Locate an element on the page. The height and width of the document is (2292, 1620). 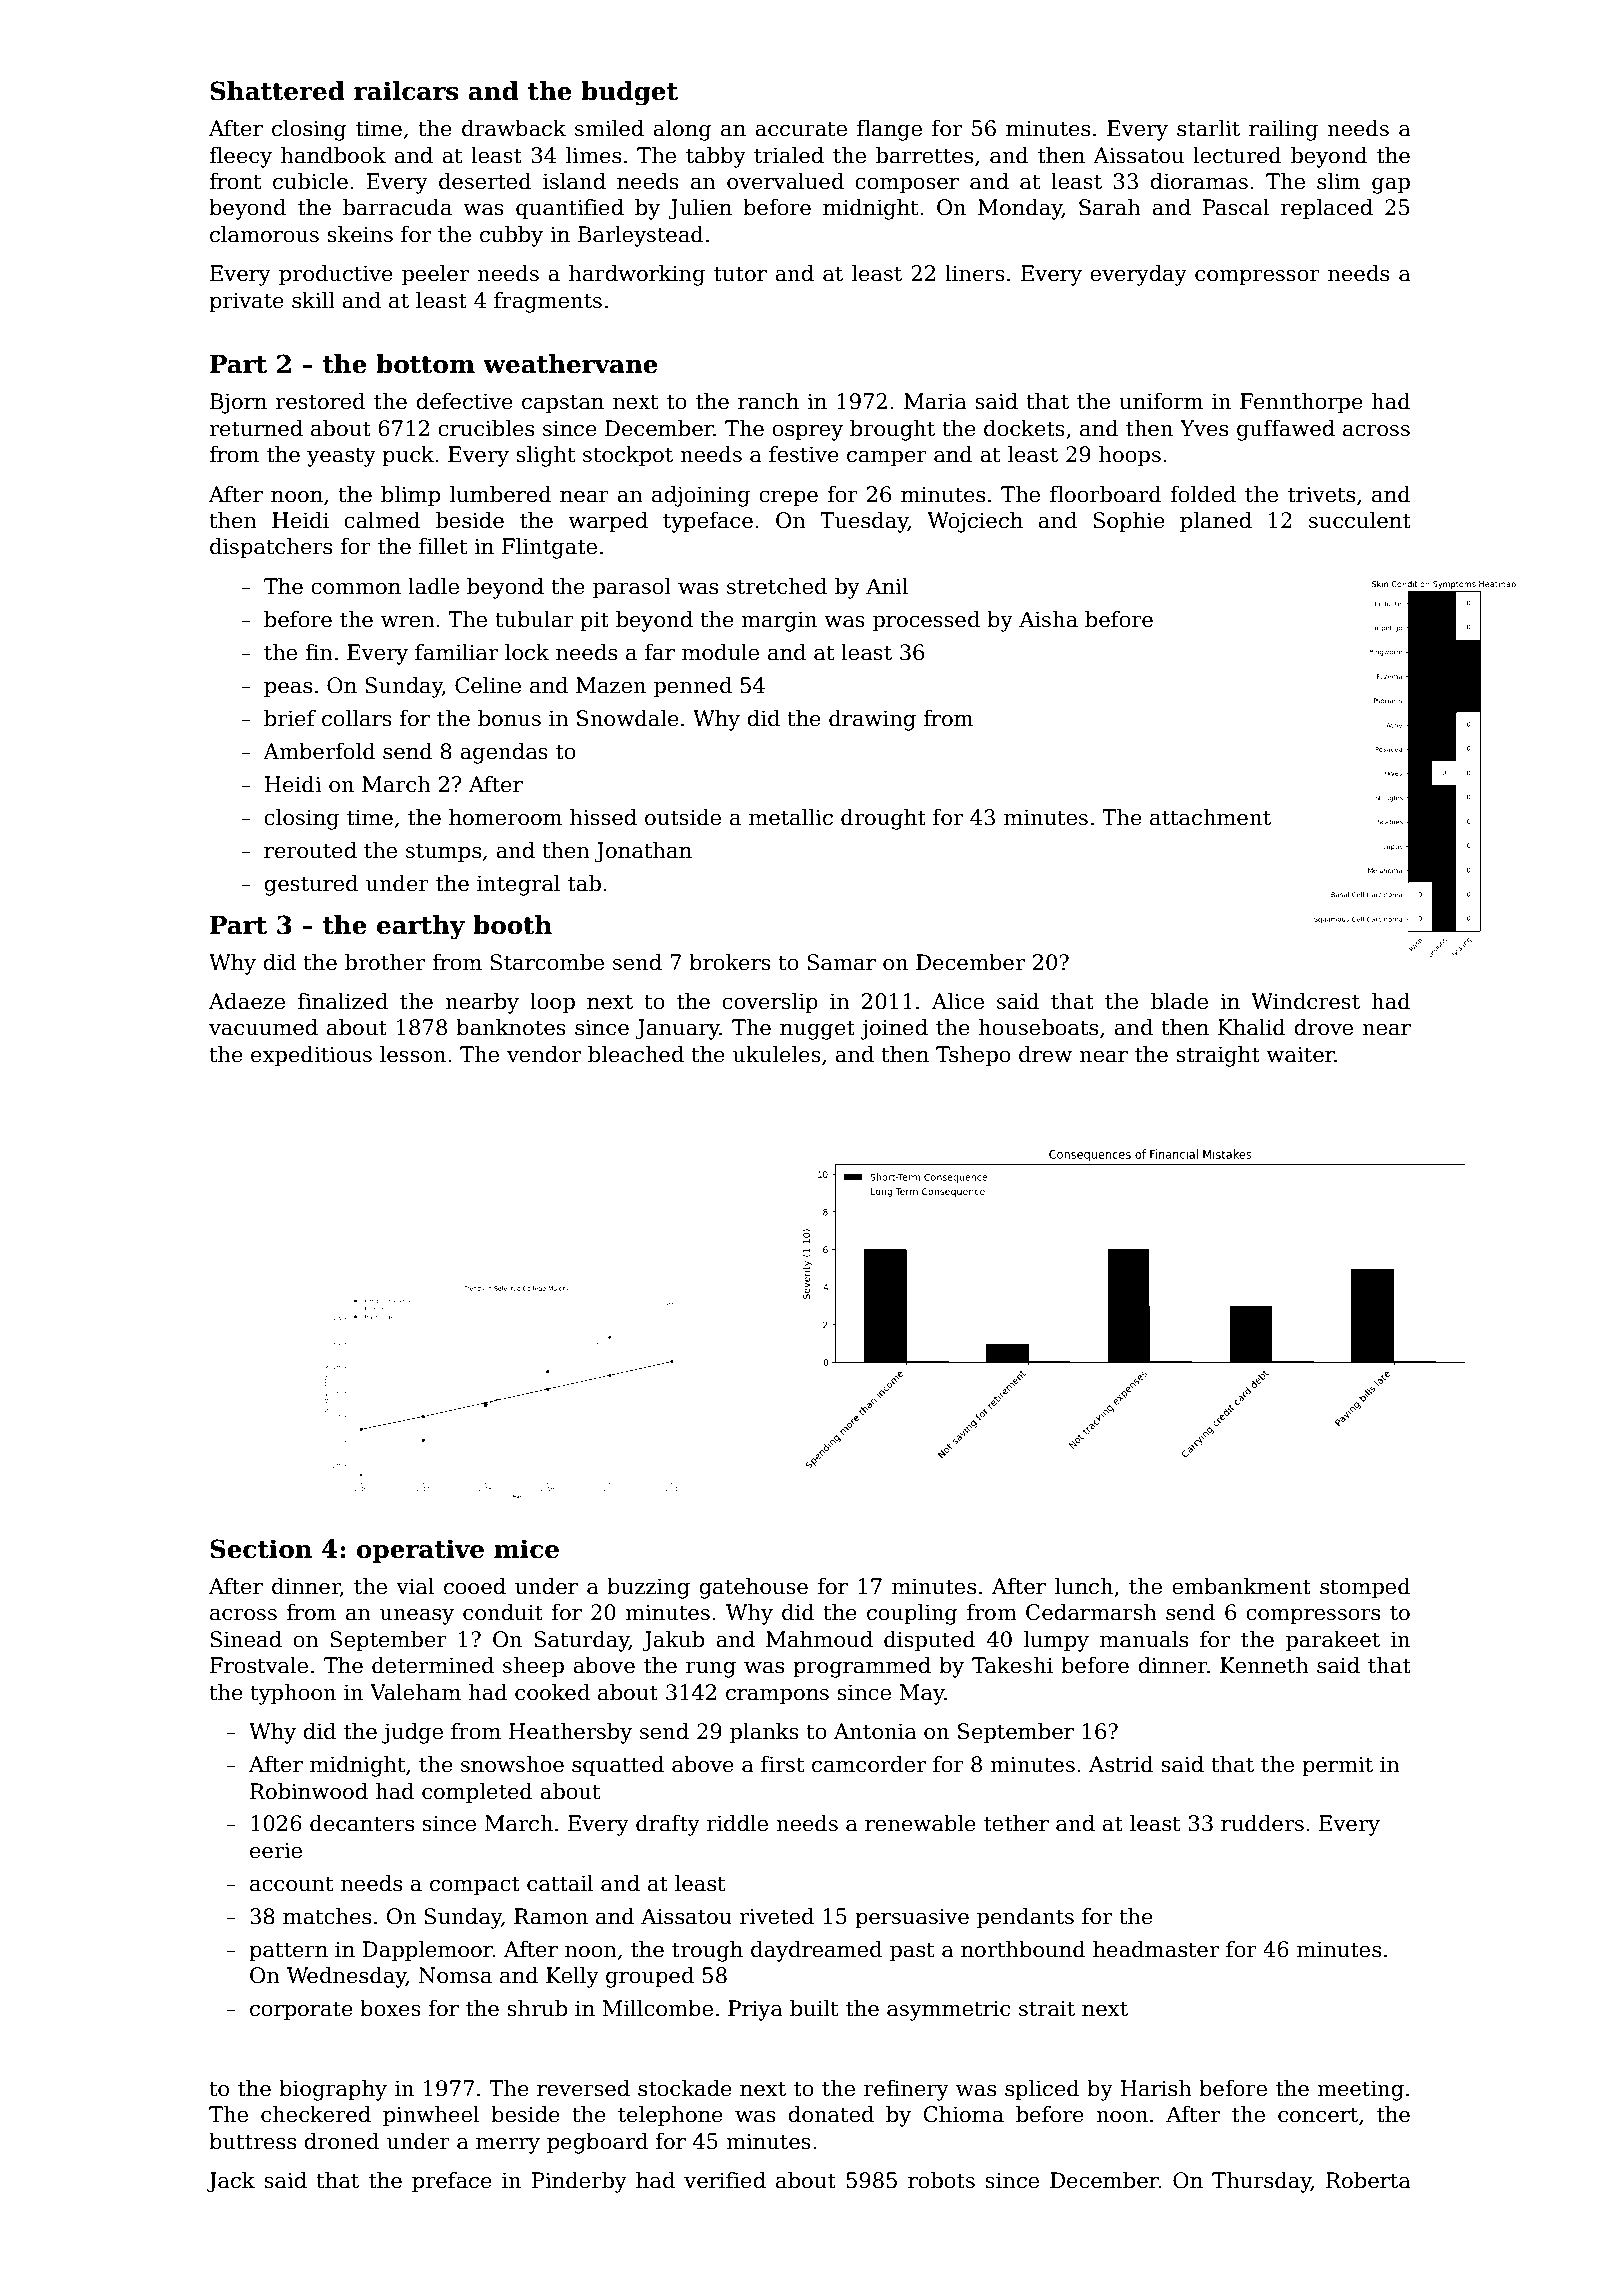
squatted is located at coordinates (618, 1766).
